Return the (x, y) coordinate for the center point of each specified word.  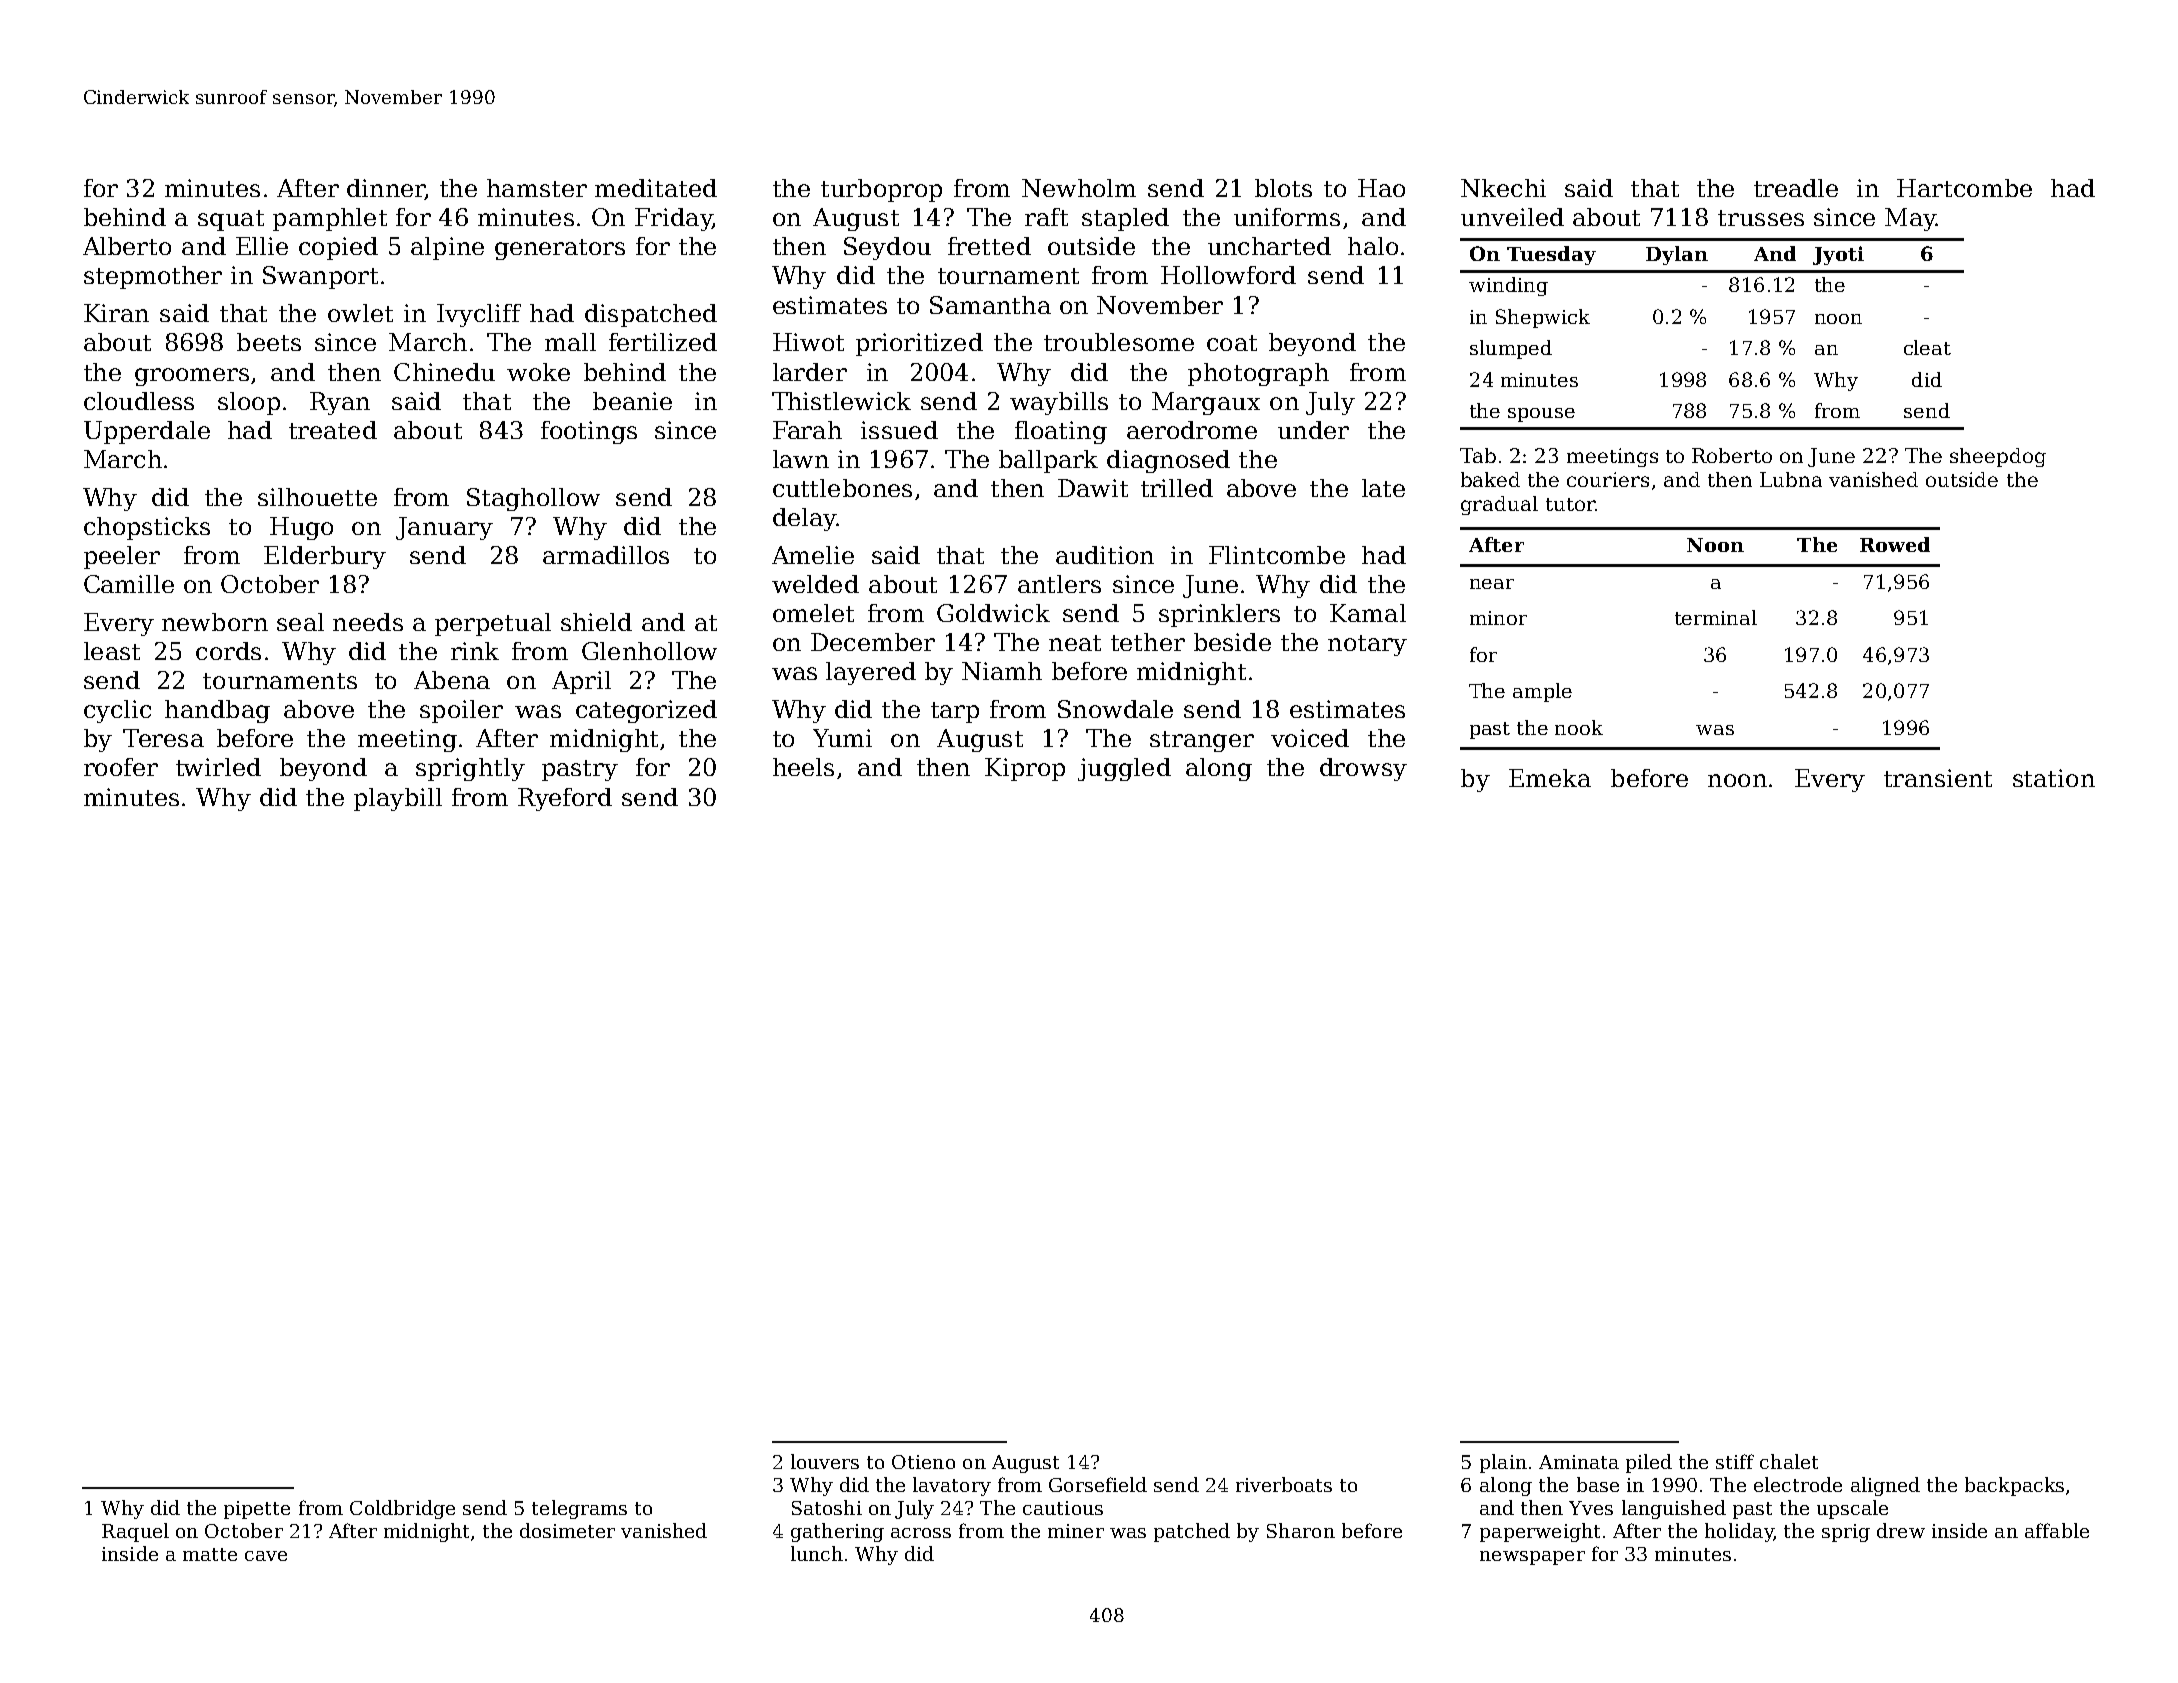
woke (538, 372)
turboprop (881, 190)
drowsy (1363, 769)
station (2054, 778)
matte (210, 1554)
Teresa (163, 738)
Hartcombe (1964, 188)
